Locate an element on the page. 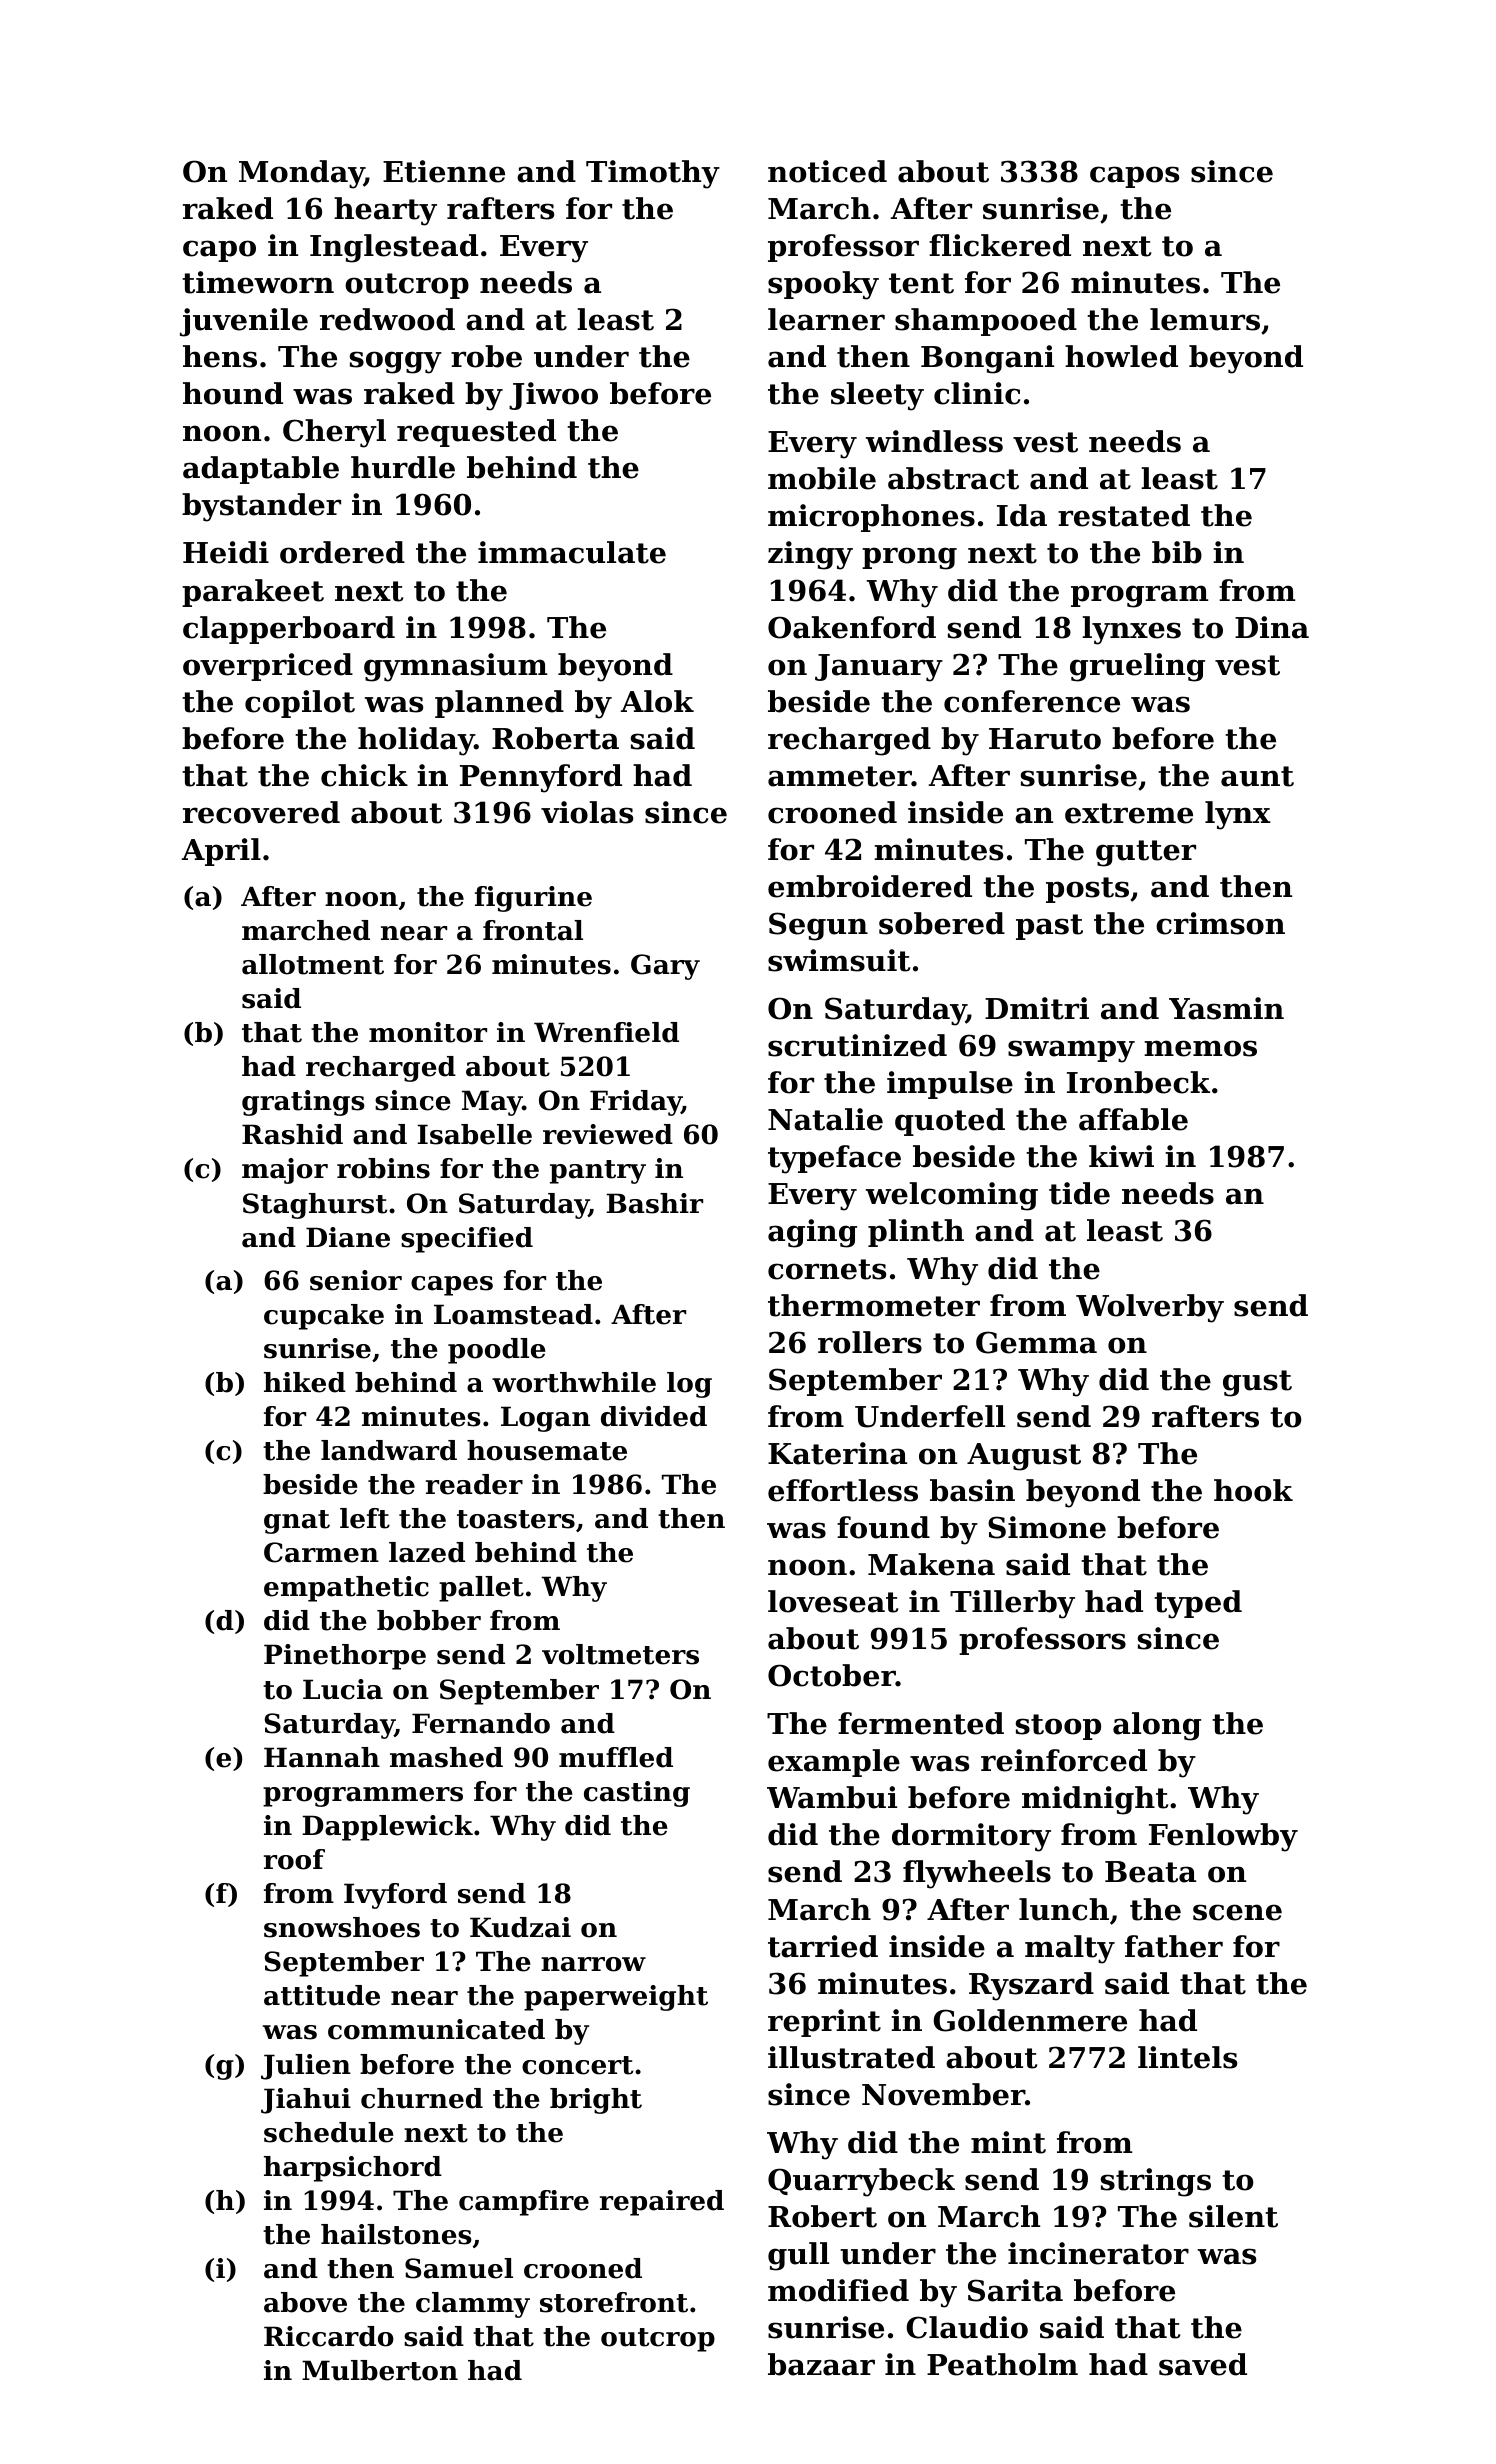 Image resolution: width=1496 pixels, height=2464 pixels. modified is located at coordinates (838, 2290).
